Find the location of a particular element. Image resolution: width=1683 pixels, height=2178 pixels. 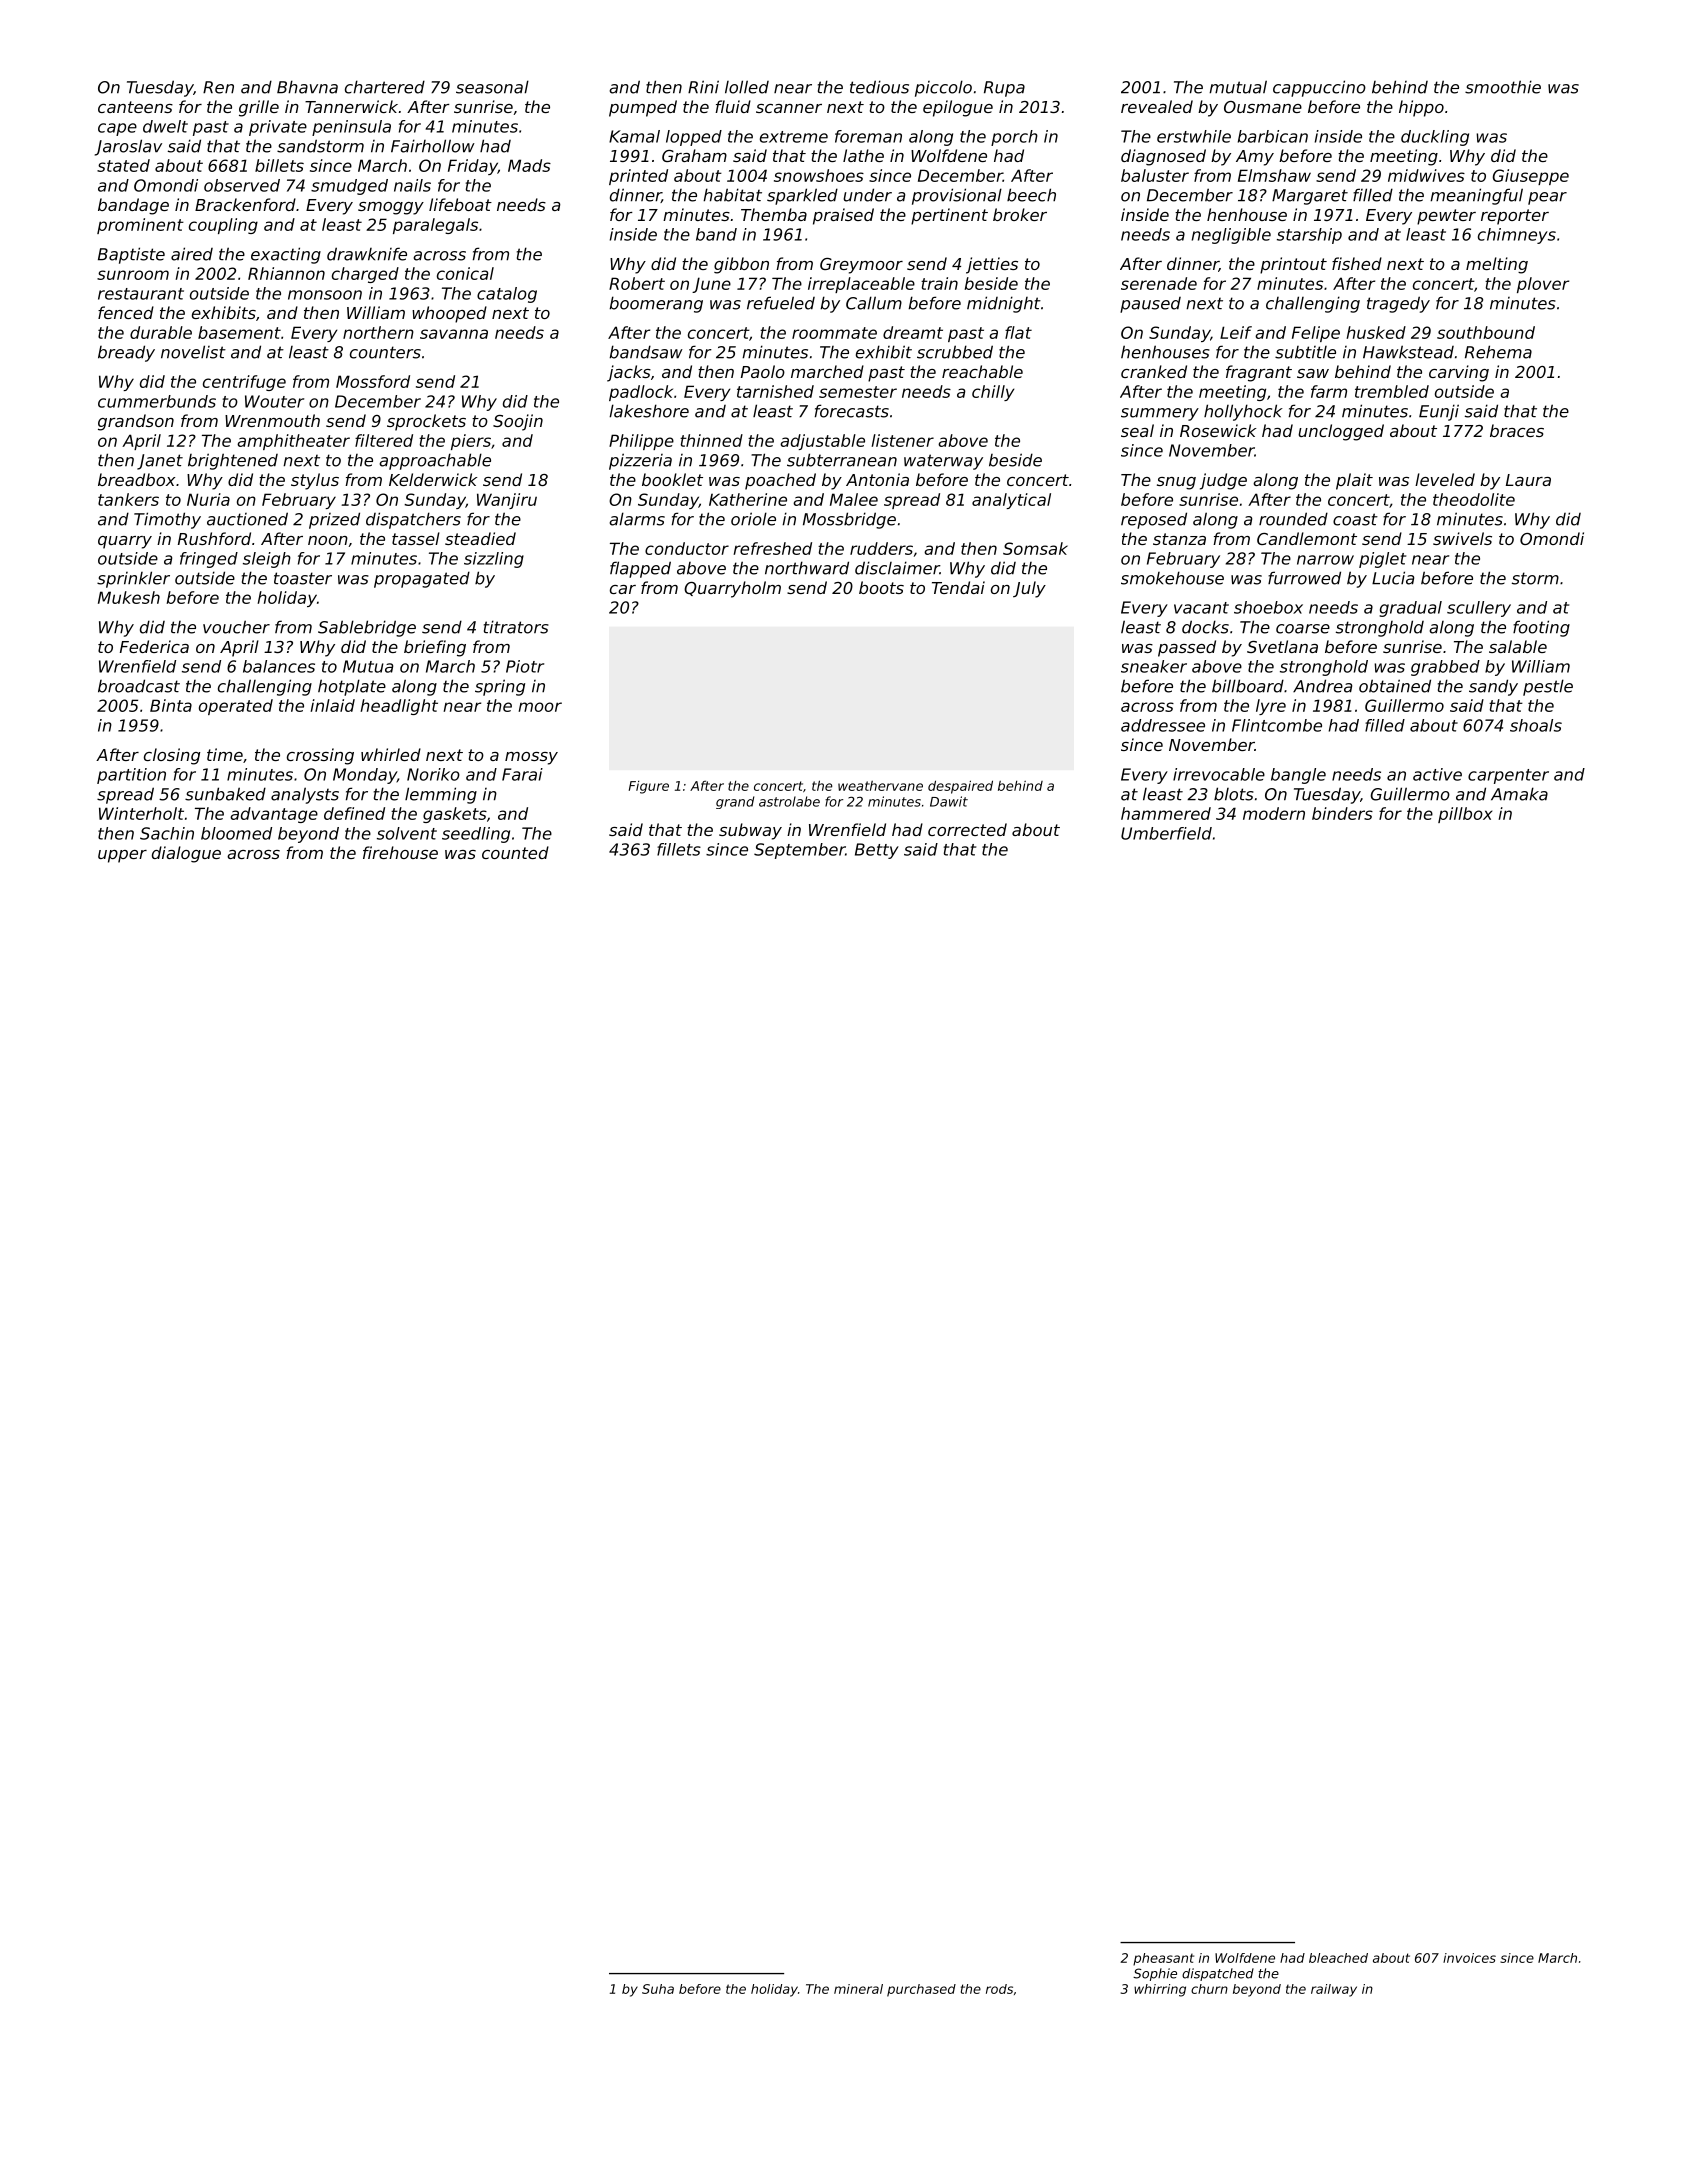

pestle is located at coordinates (1548, 687).
